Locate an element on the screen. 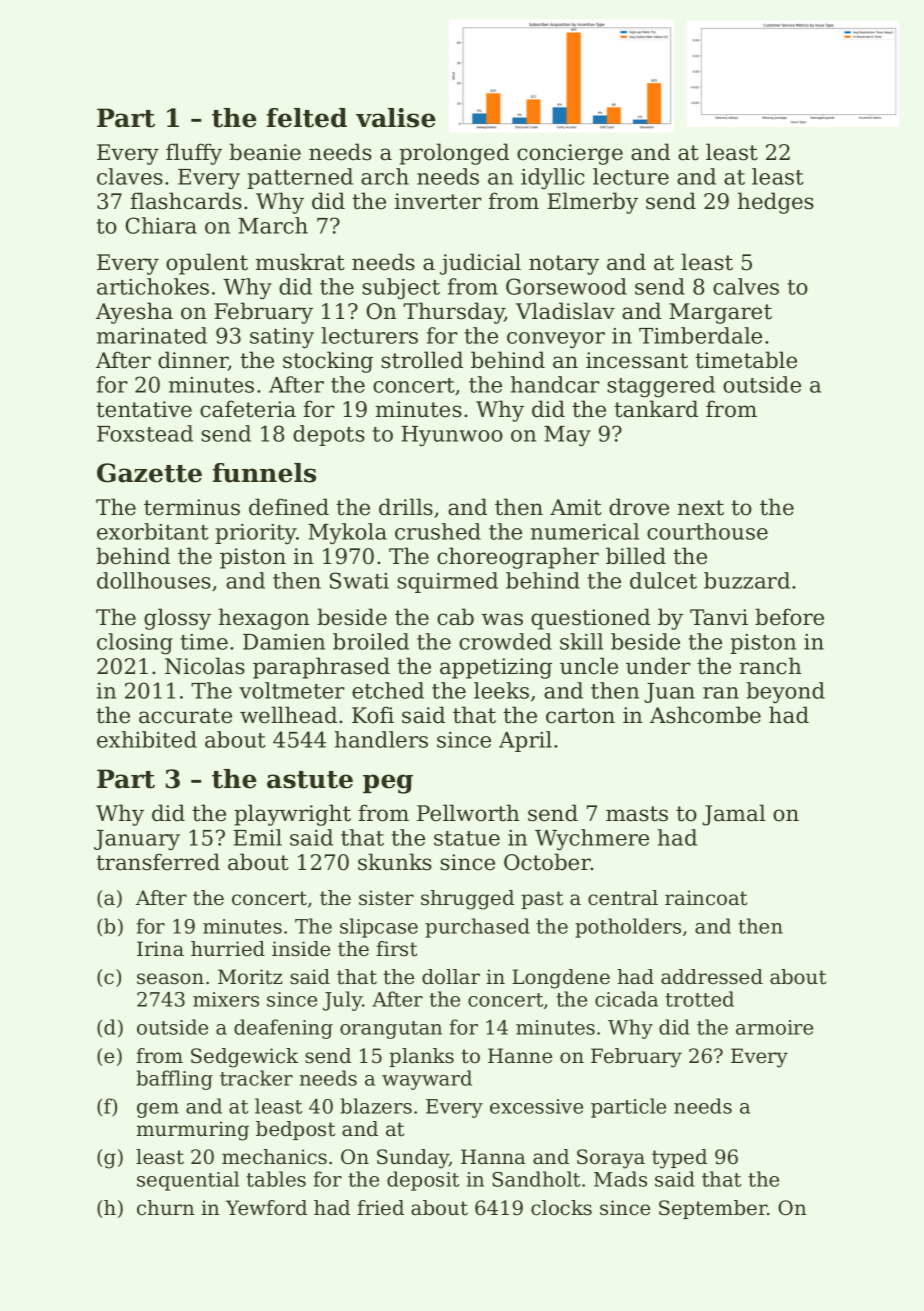  addressed is located at coordinates (712, 977).
